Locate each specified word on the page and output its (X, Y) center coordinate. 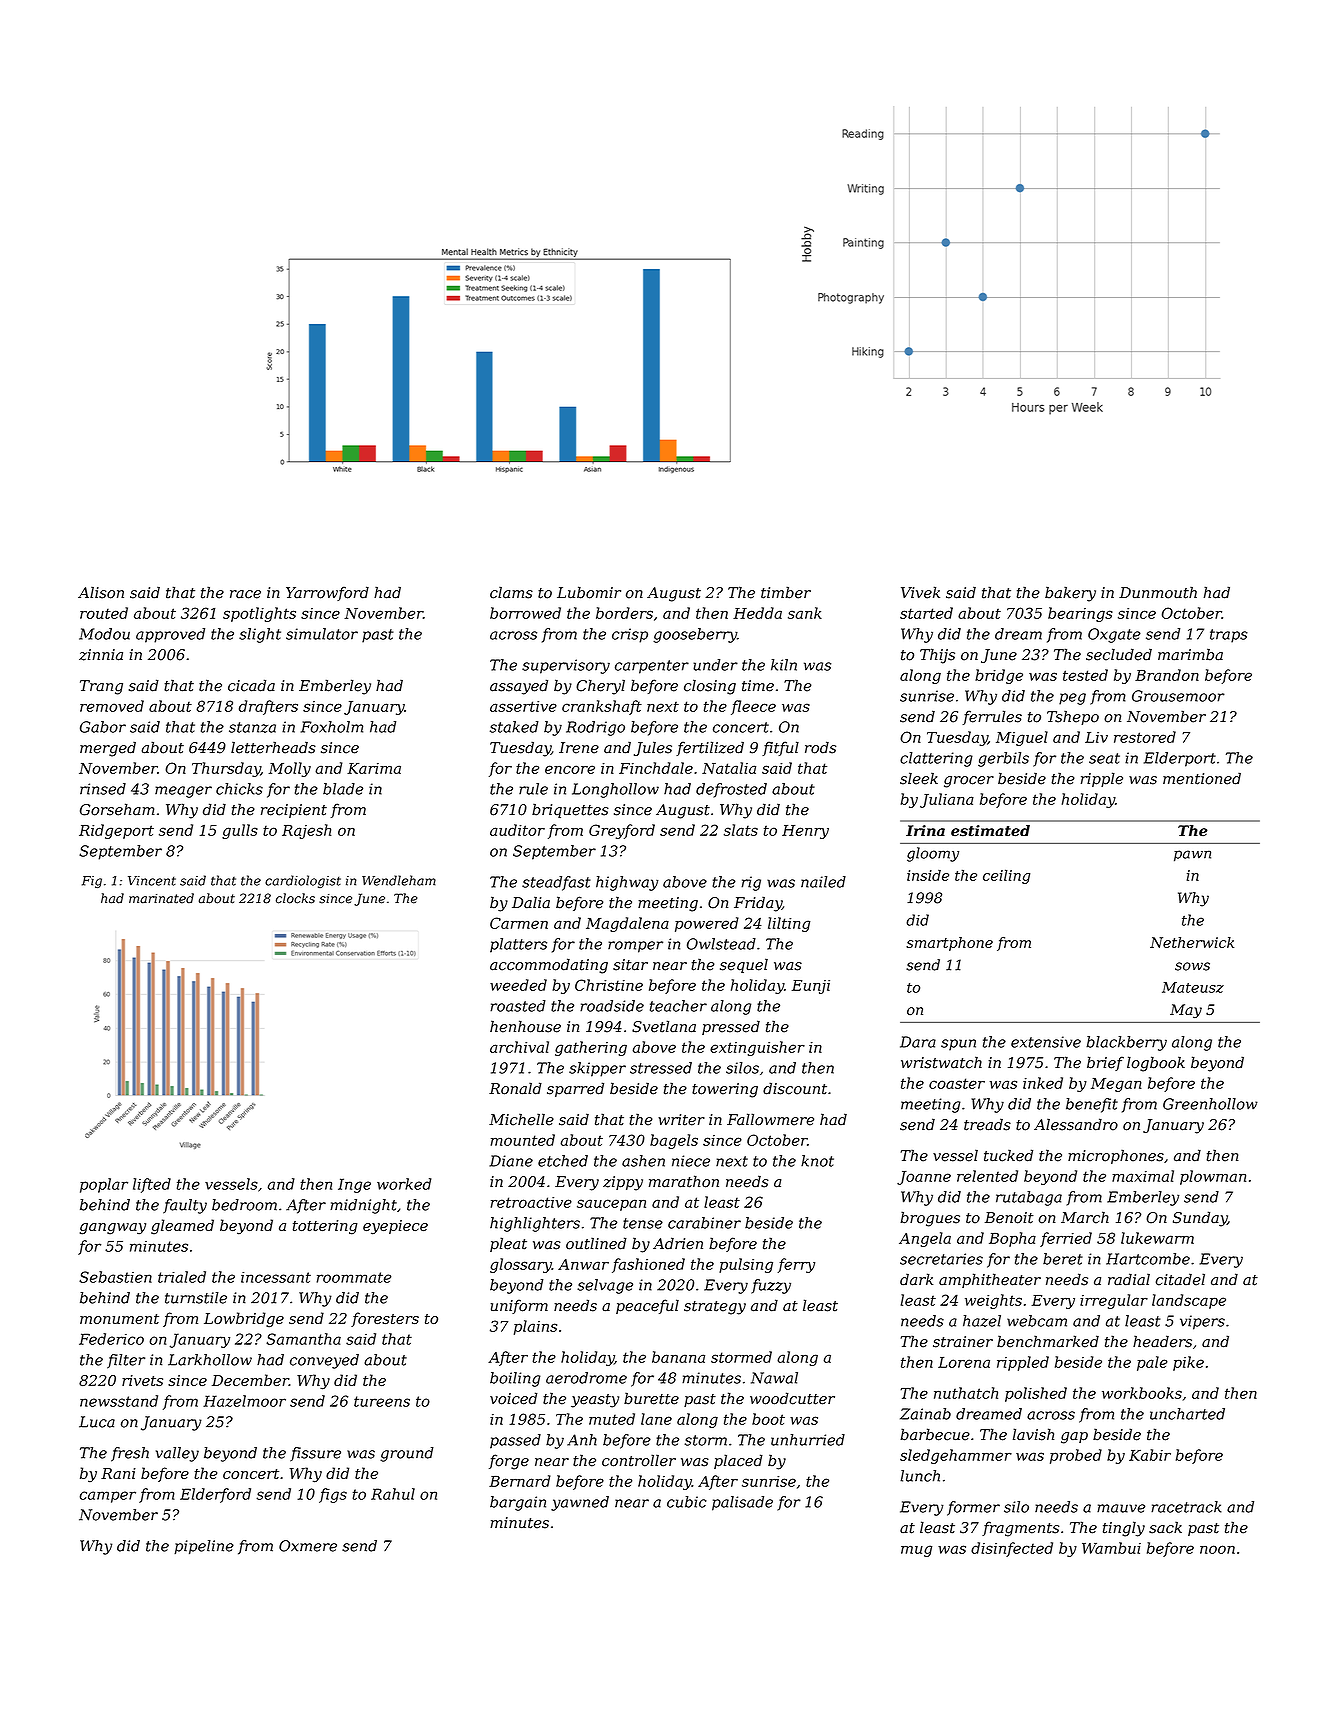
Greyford (622, 831)
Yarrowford (327, 593)
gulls (240, 831)
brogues (930, 1219)
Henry (805, 832)
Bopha (1012, 1239)
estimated (990, 831)
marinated (161, 898)
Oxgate (1114, 635)
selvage (605, 1286)
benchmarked (1048, 1341)
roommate (354, 1277)
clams (511, 592)
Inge (354, 1185)
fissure (315, 1454)
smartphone (949, 944)
